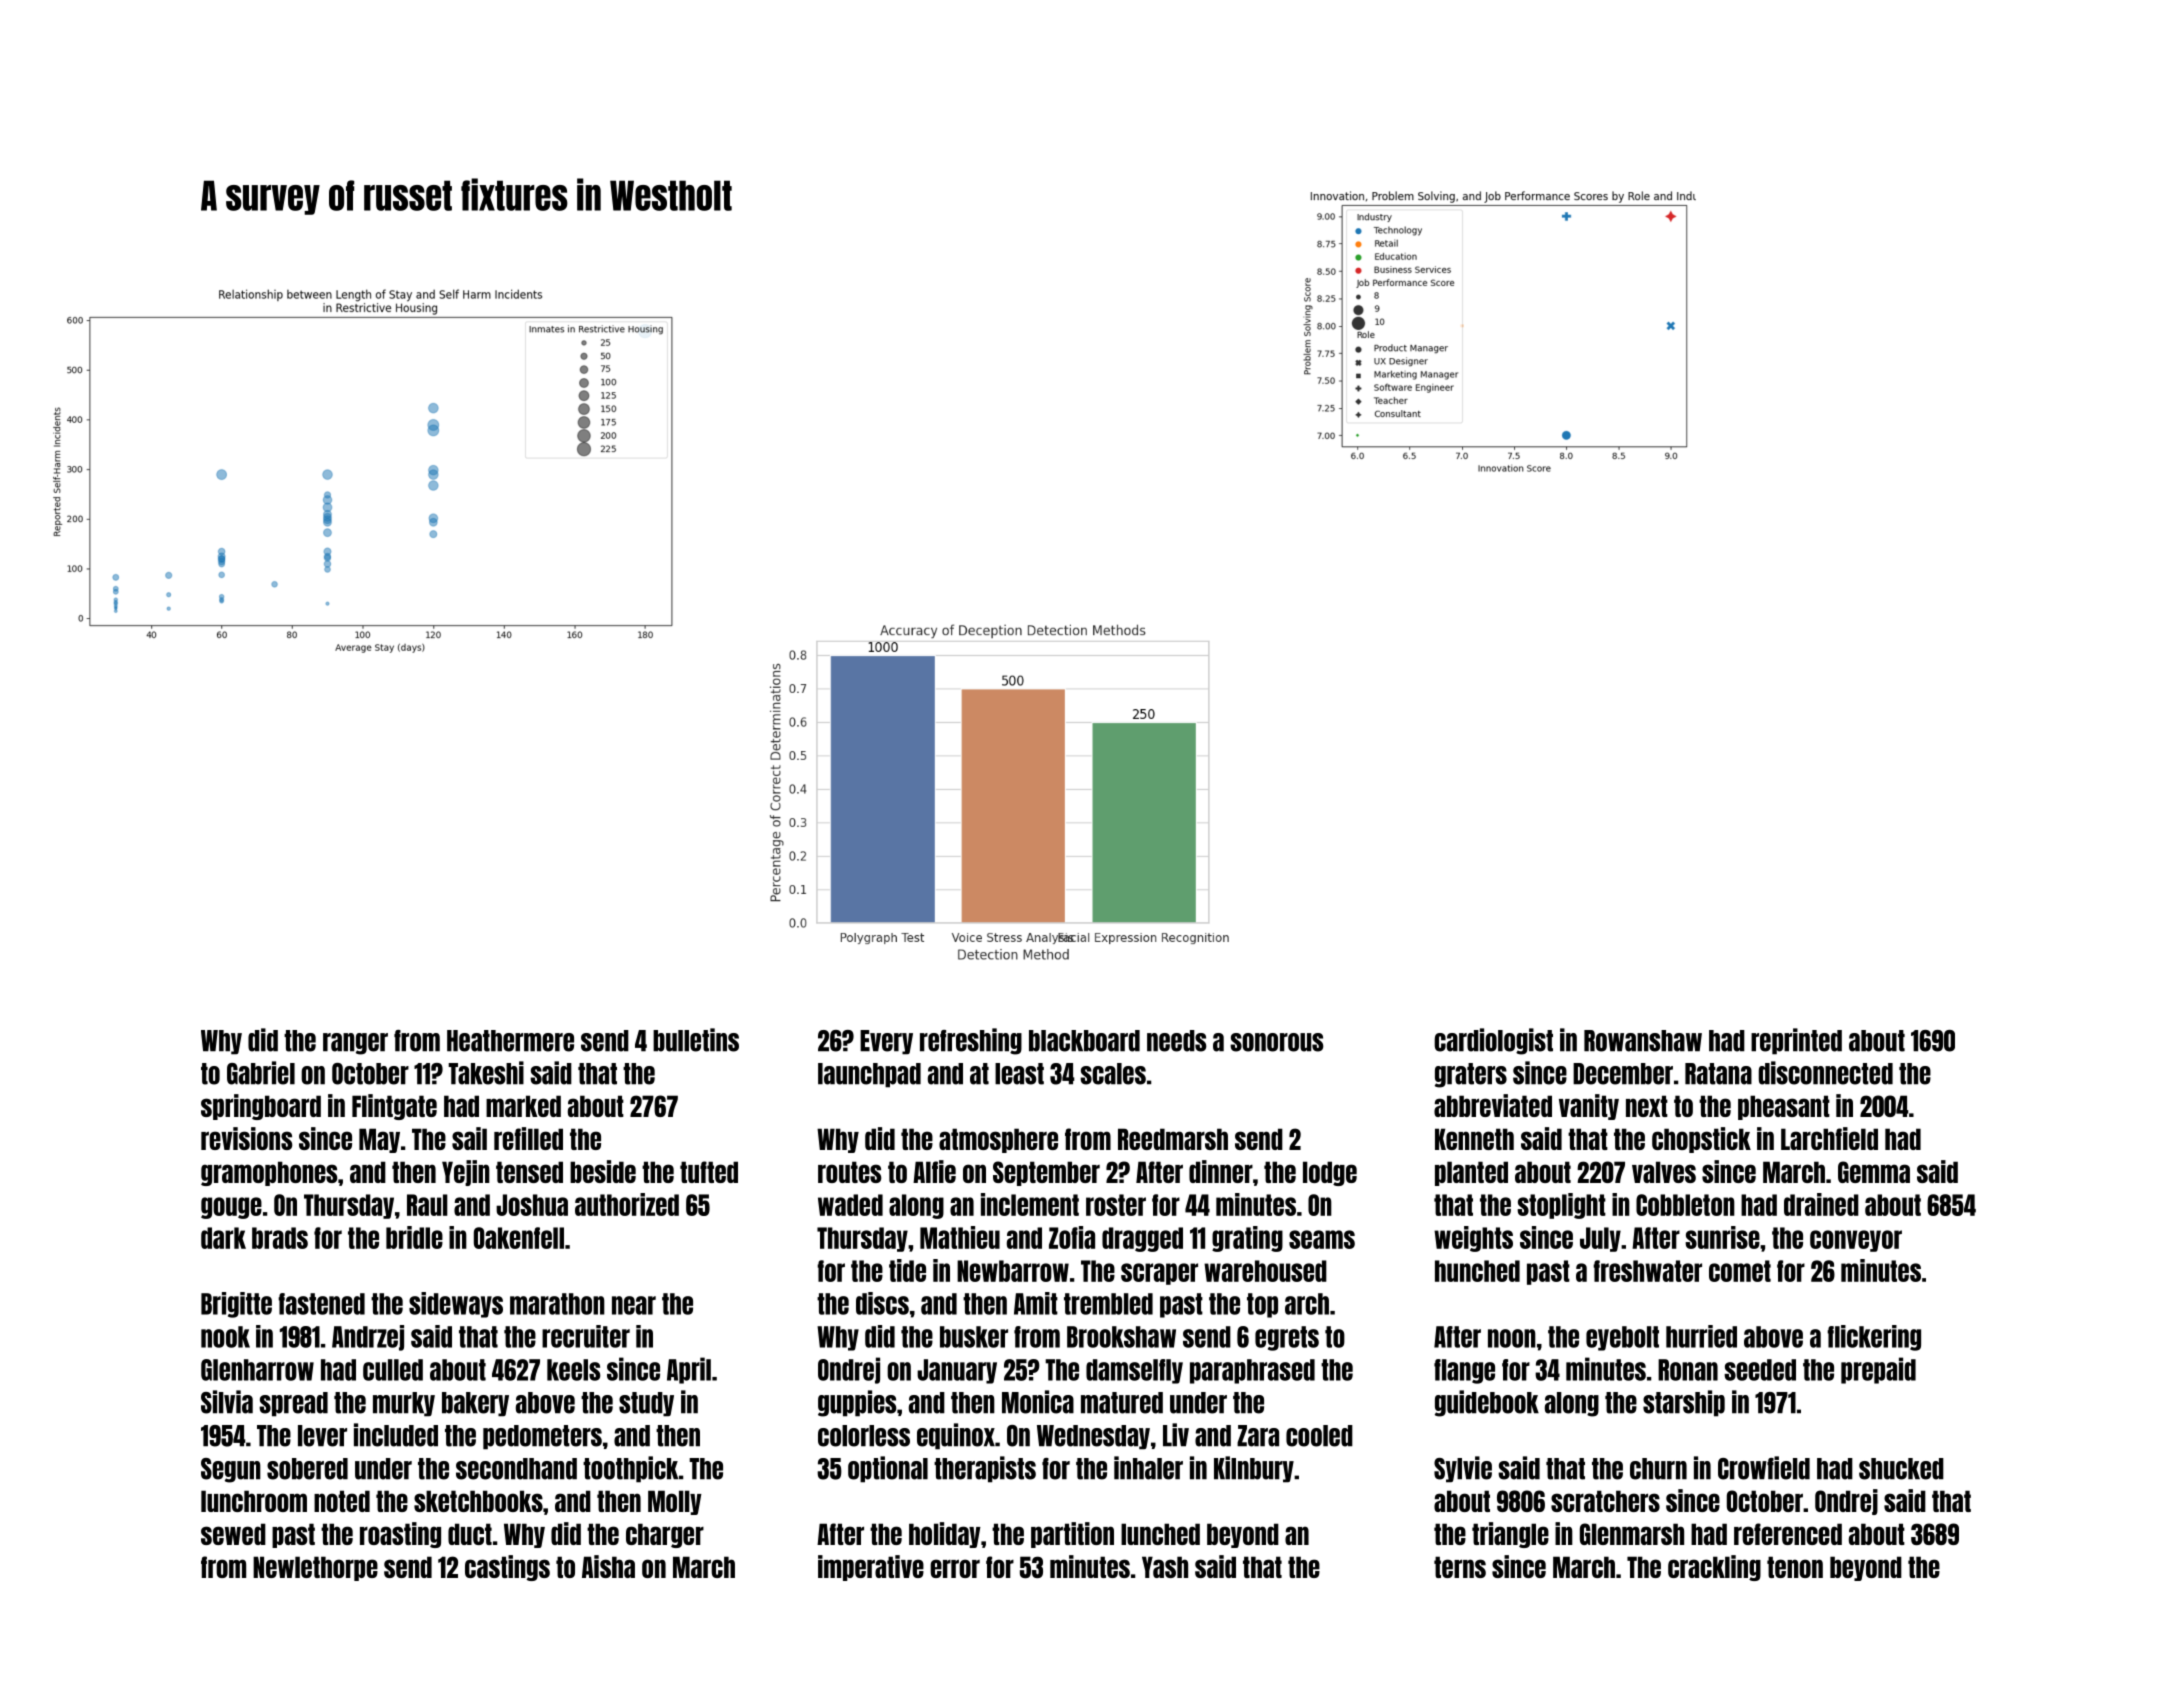 The height and width of the image is (1683, 2178). Describe the element at coordinates (1160, 1534) in the image. I see `lunched` at that location.
